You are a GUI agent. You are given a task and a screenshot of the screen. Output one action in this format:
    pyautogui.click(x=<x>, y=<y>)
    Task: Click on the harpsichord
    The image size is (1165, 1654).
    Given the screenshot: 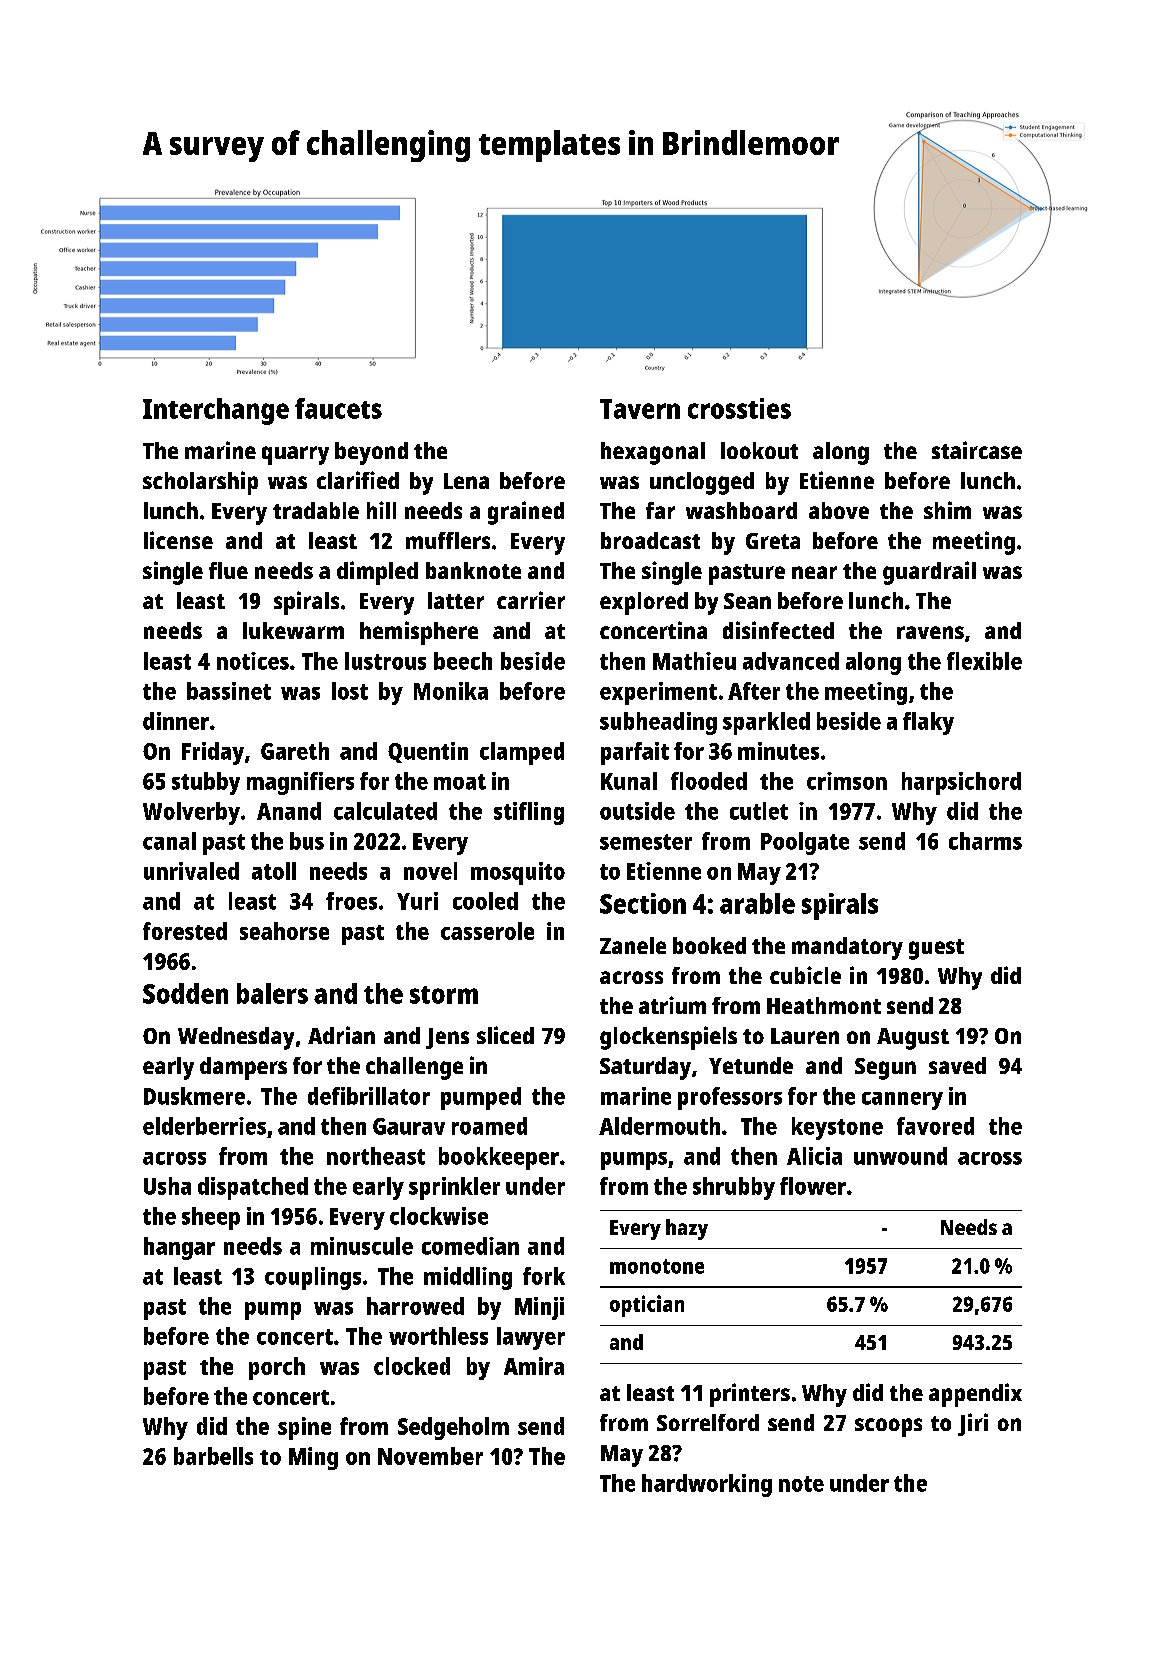 What is the action you would take?
    pyautogui.click(x=961, y=783)
